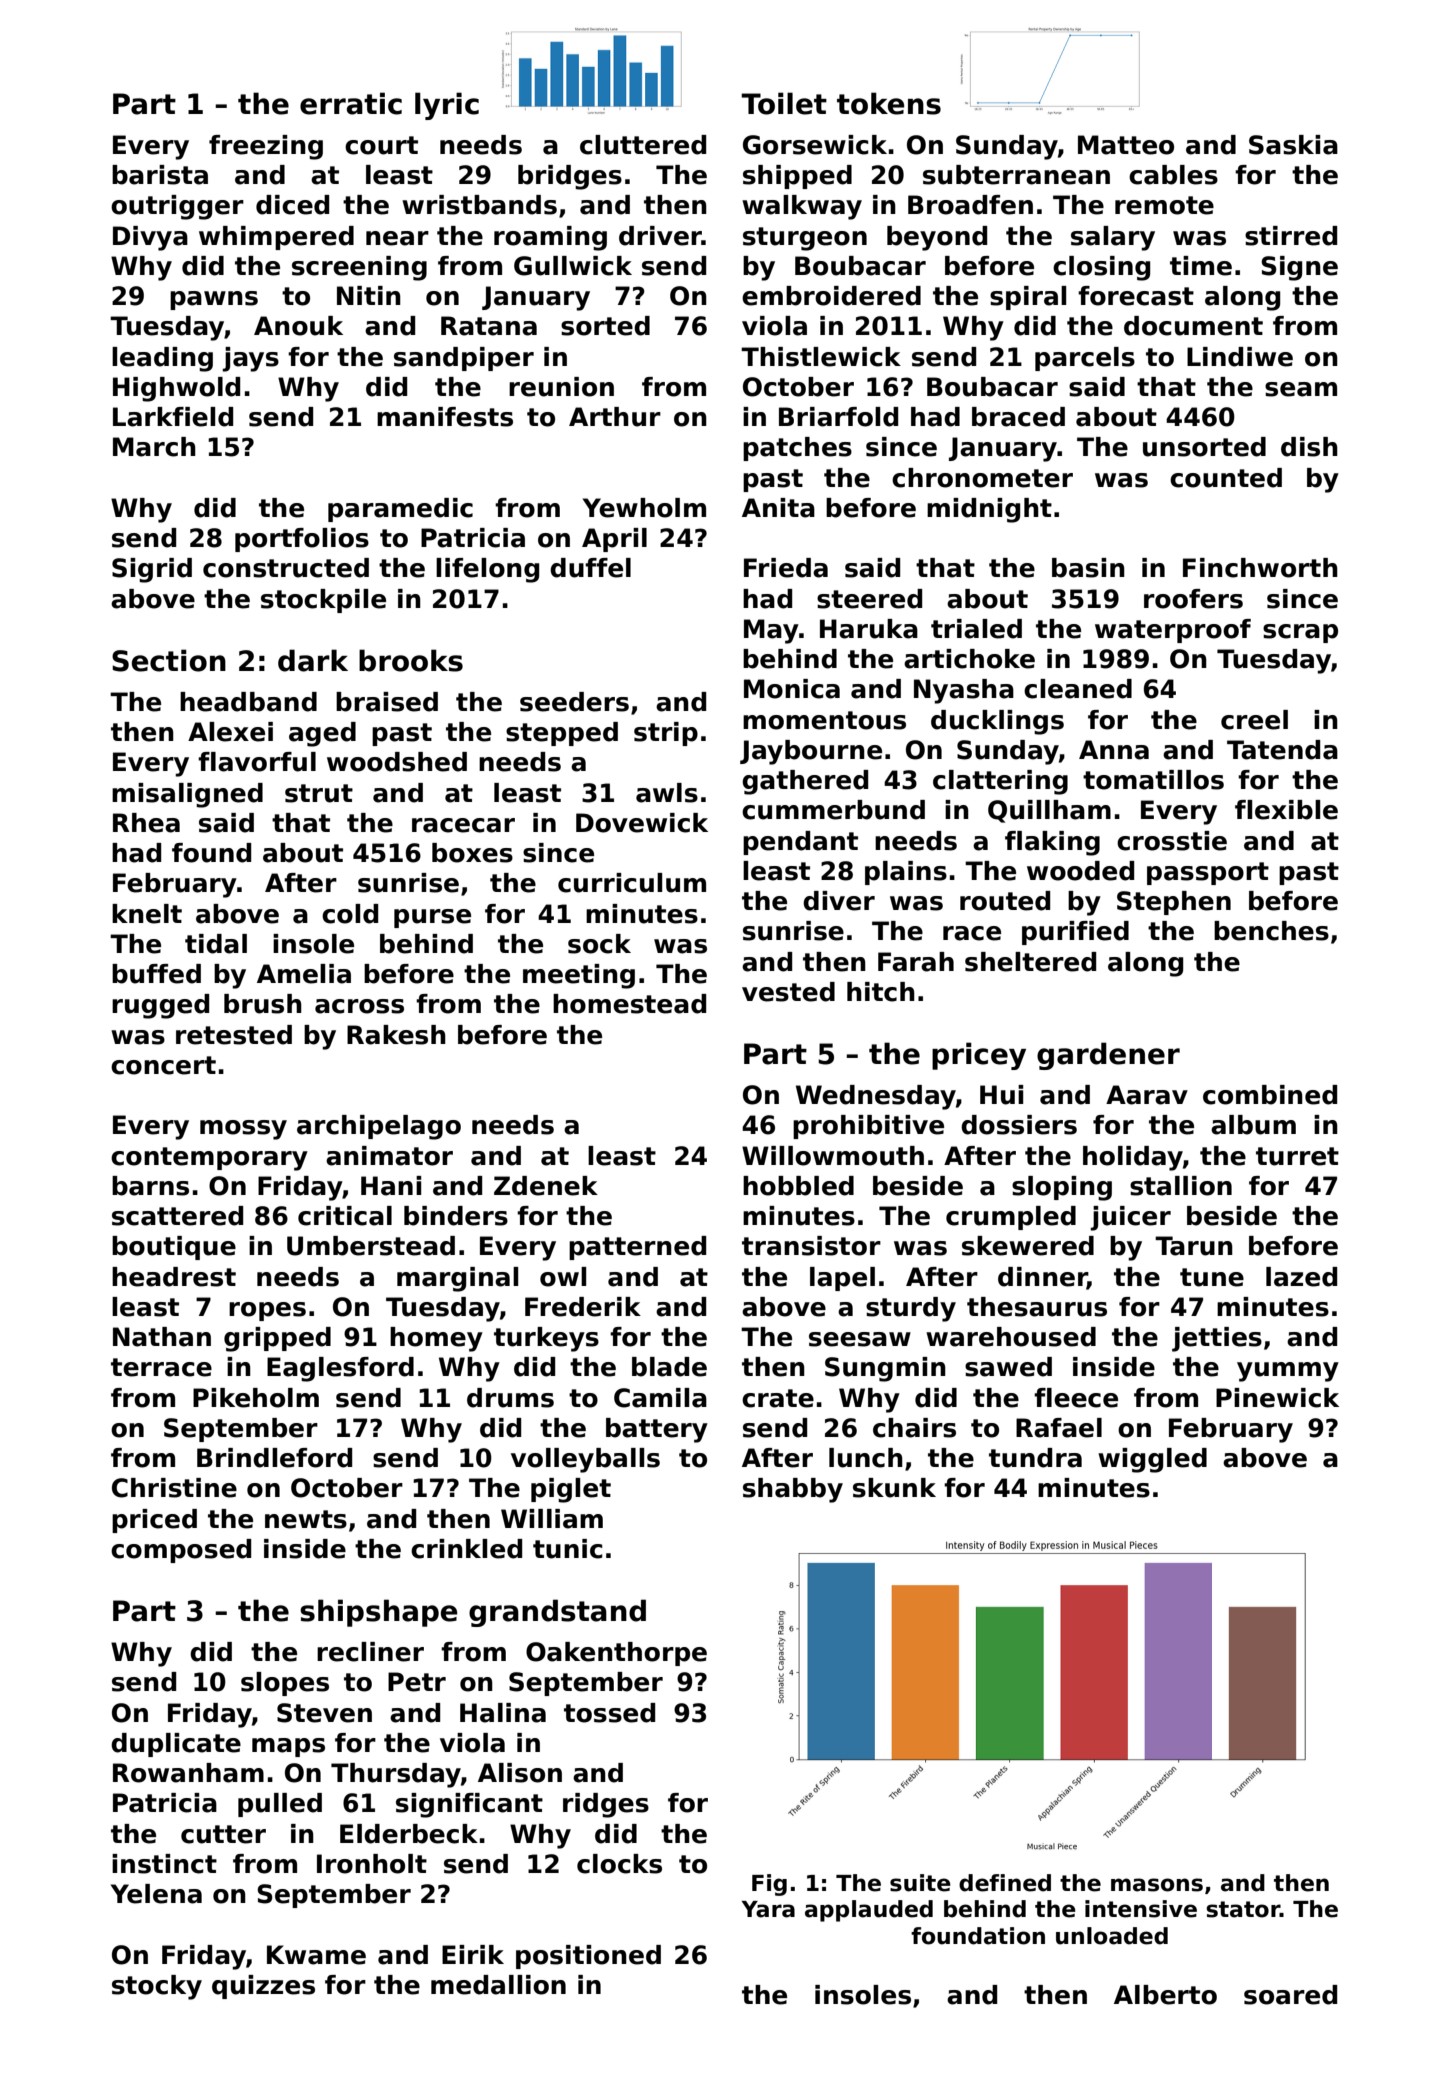 The height and width of the document is (2100, 1450). What do you see at coordinates (400, 510) in the document?
I see `paramedic` at bounding box center [400, 510].
